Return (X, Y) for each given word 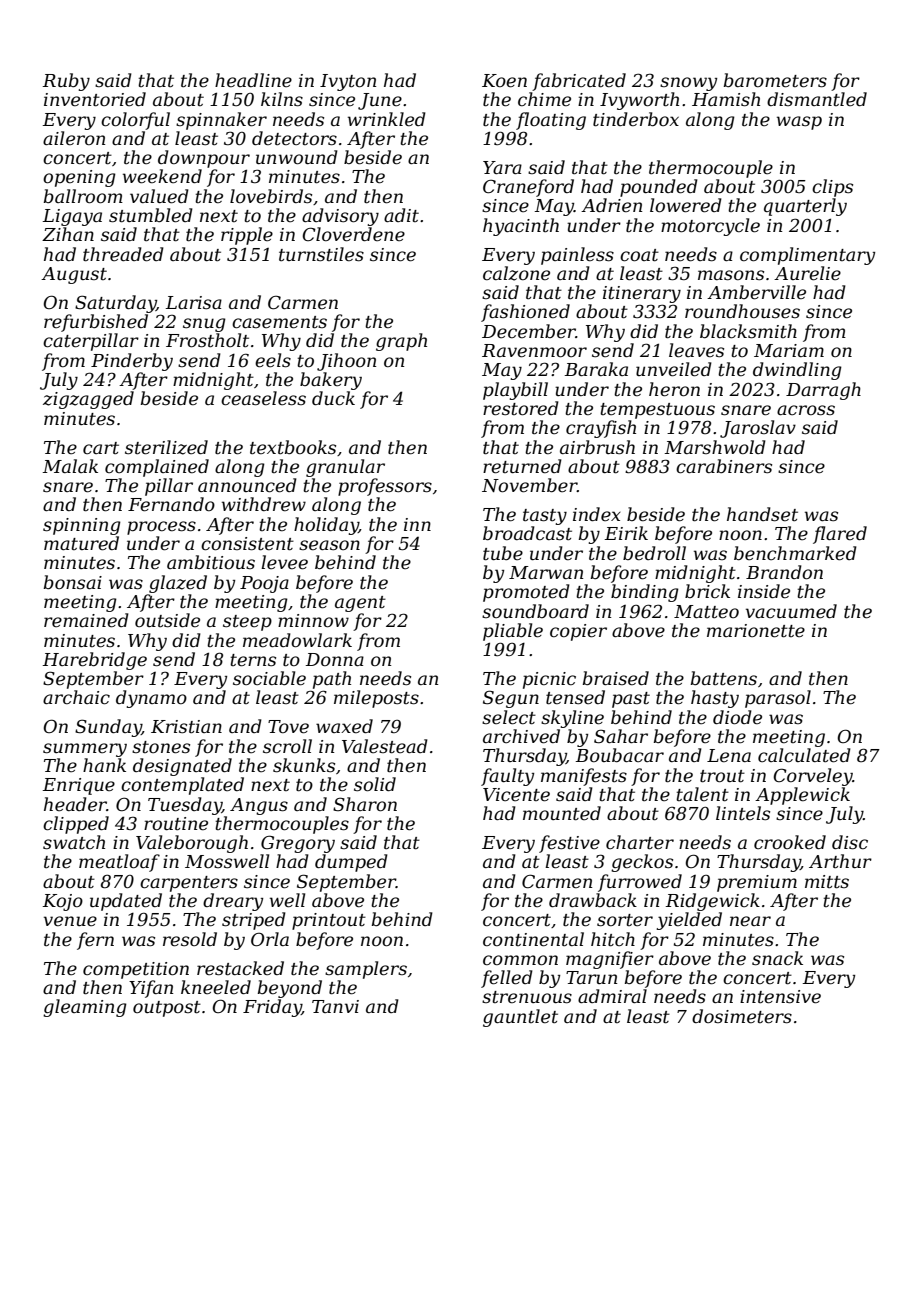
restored (521, 408)
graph (401, 342)
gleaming (85, 1008)
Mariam (789, 350)
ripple (247, 236)
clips (832, 188)
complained (157, 468)
